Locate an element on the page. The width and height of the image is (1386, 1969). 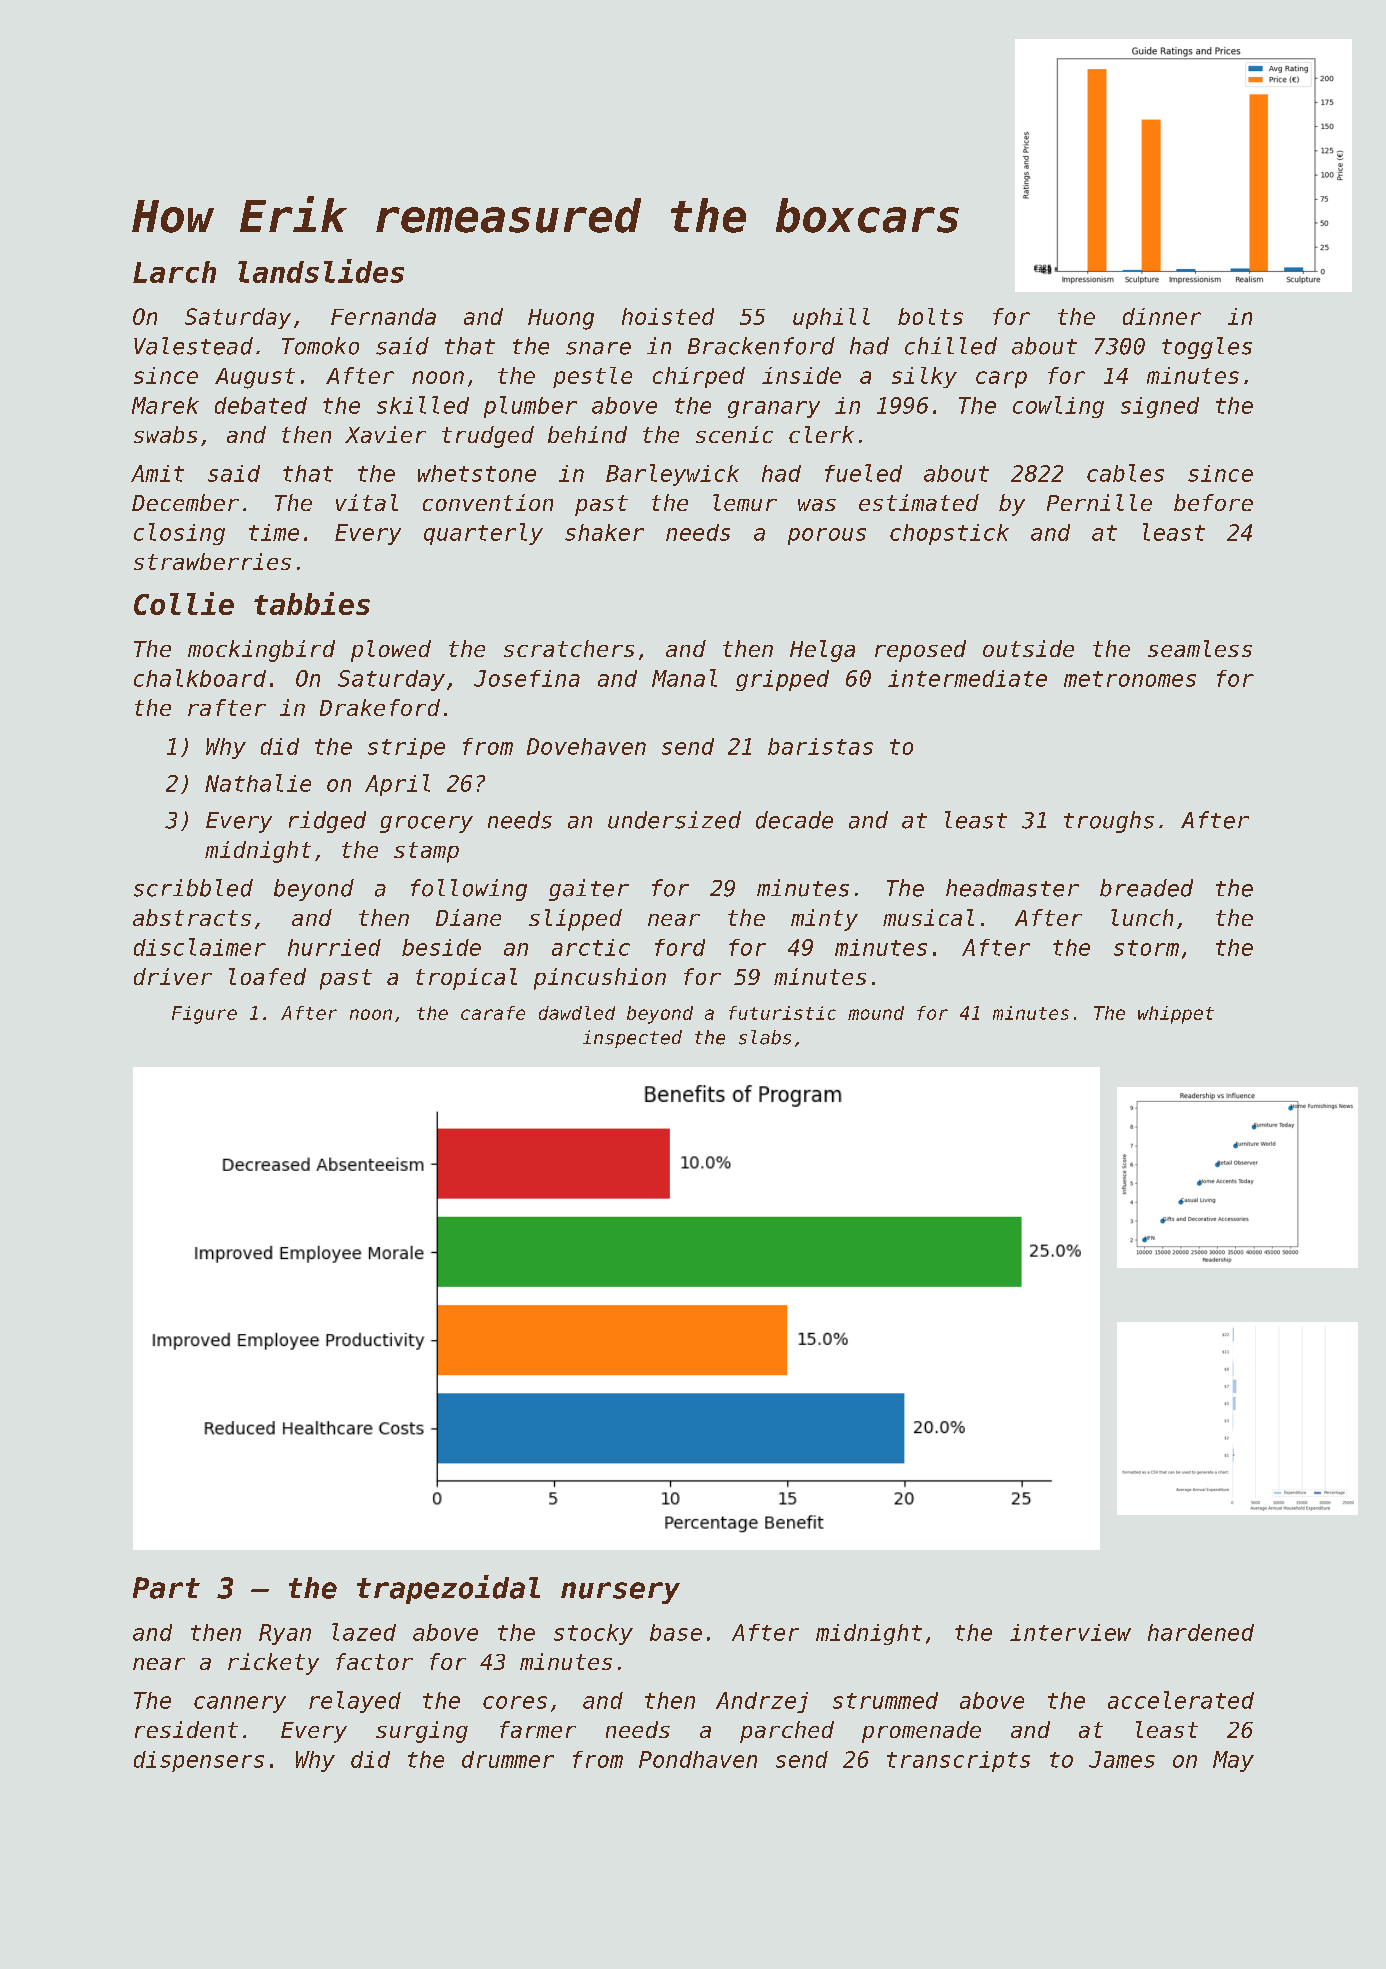
carp is located at coordinates (1001, 379).
